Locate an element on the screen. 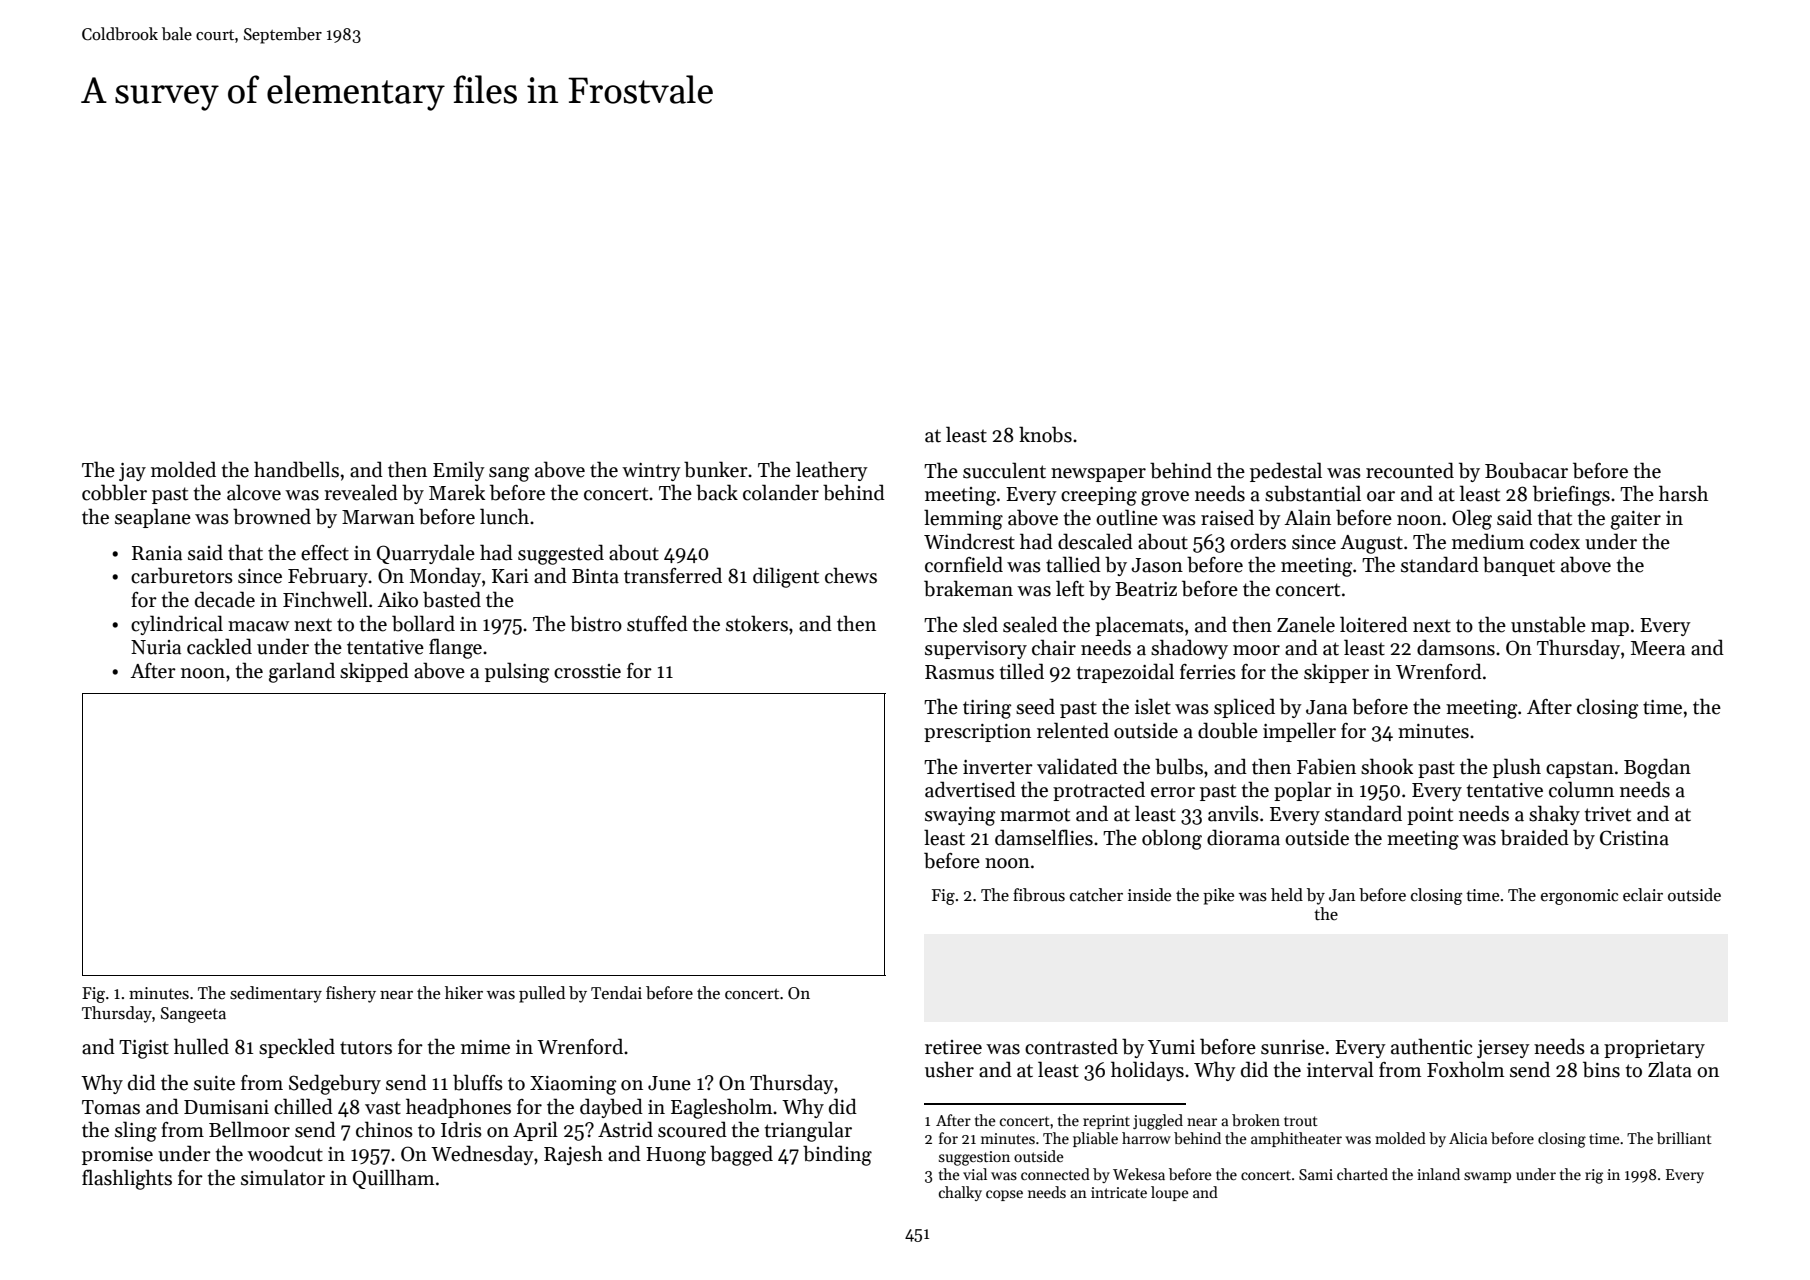 The width and height of the screenshot is (1810, 1280). bunker is located at coordinates (716, 469).
